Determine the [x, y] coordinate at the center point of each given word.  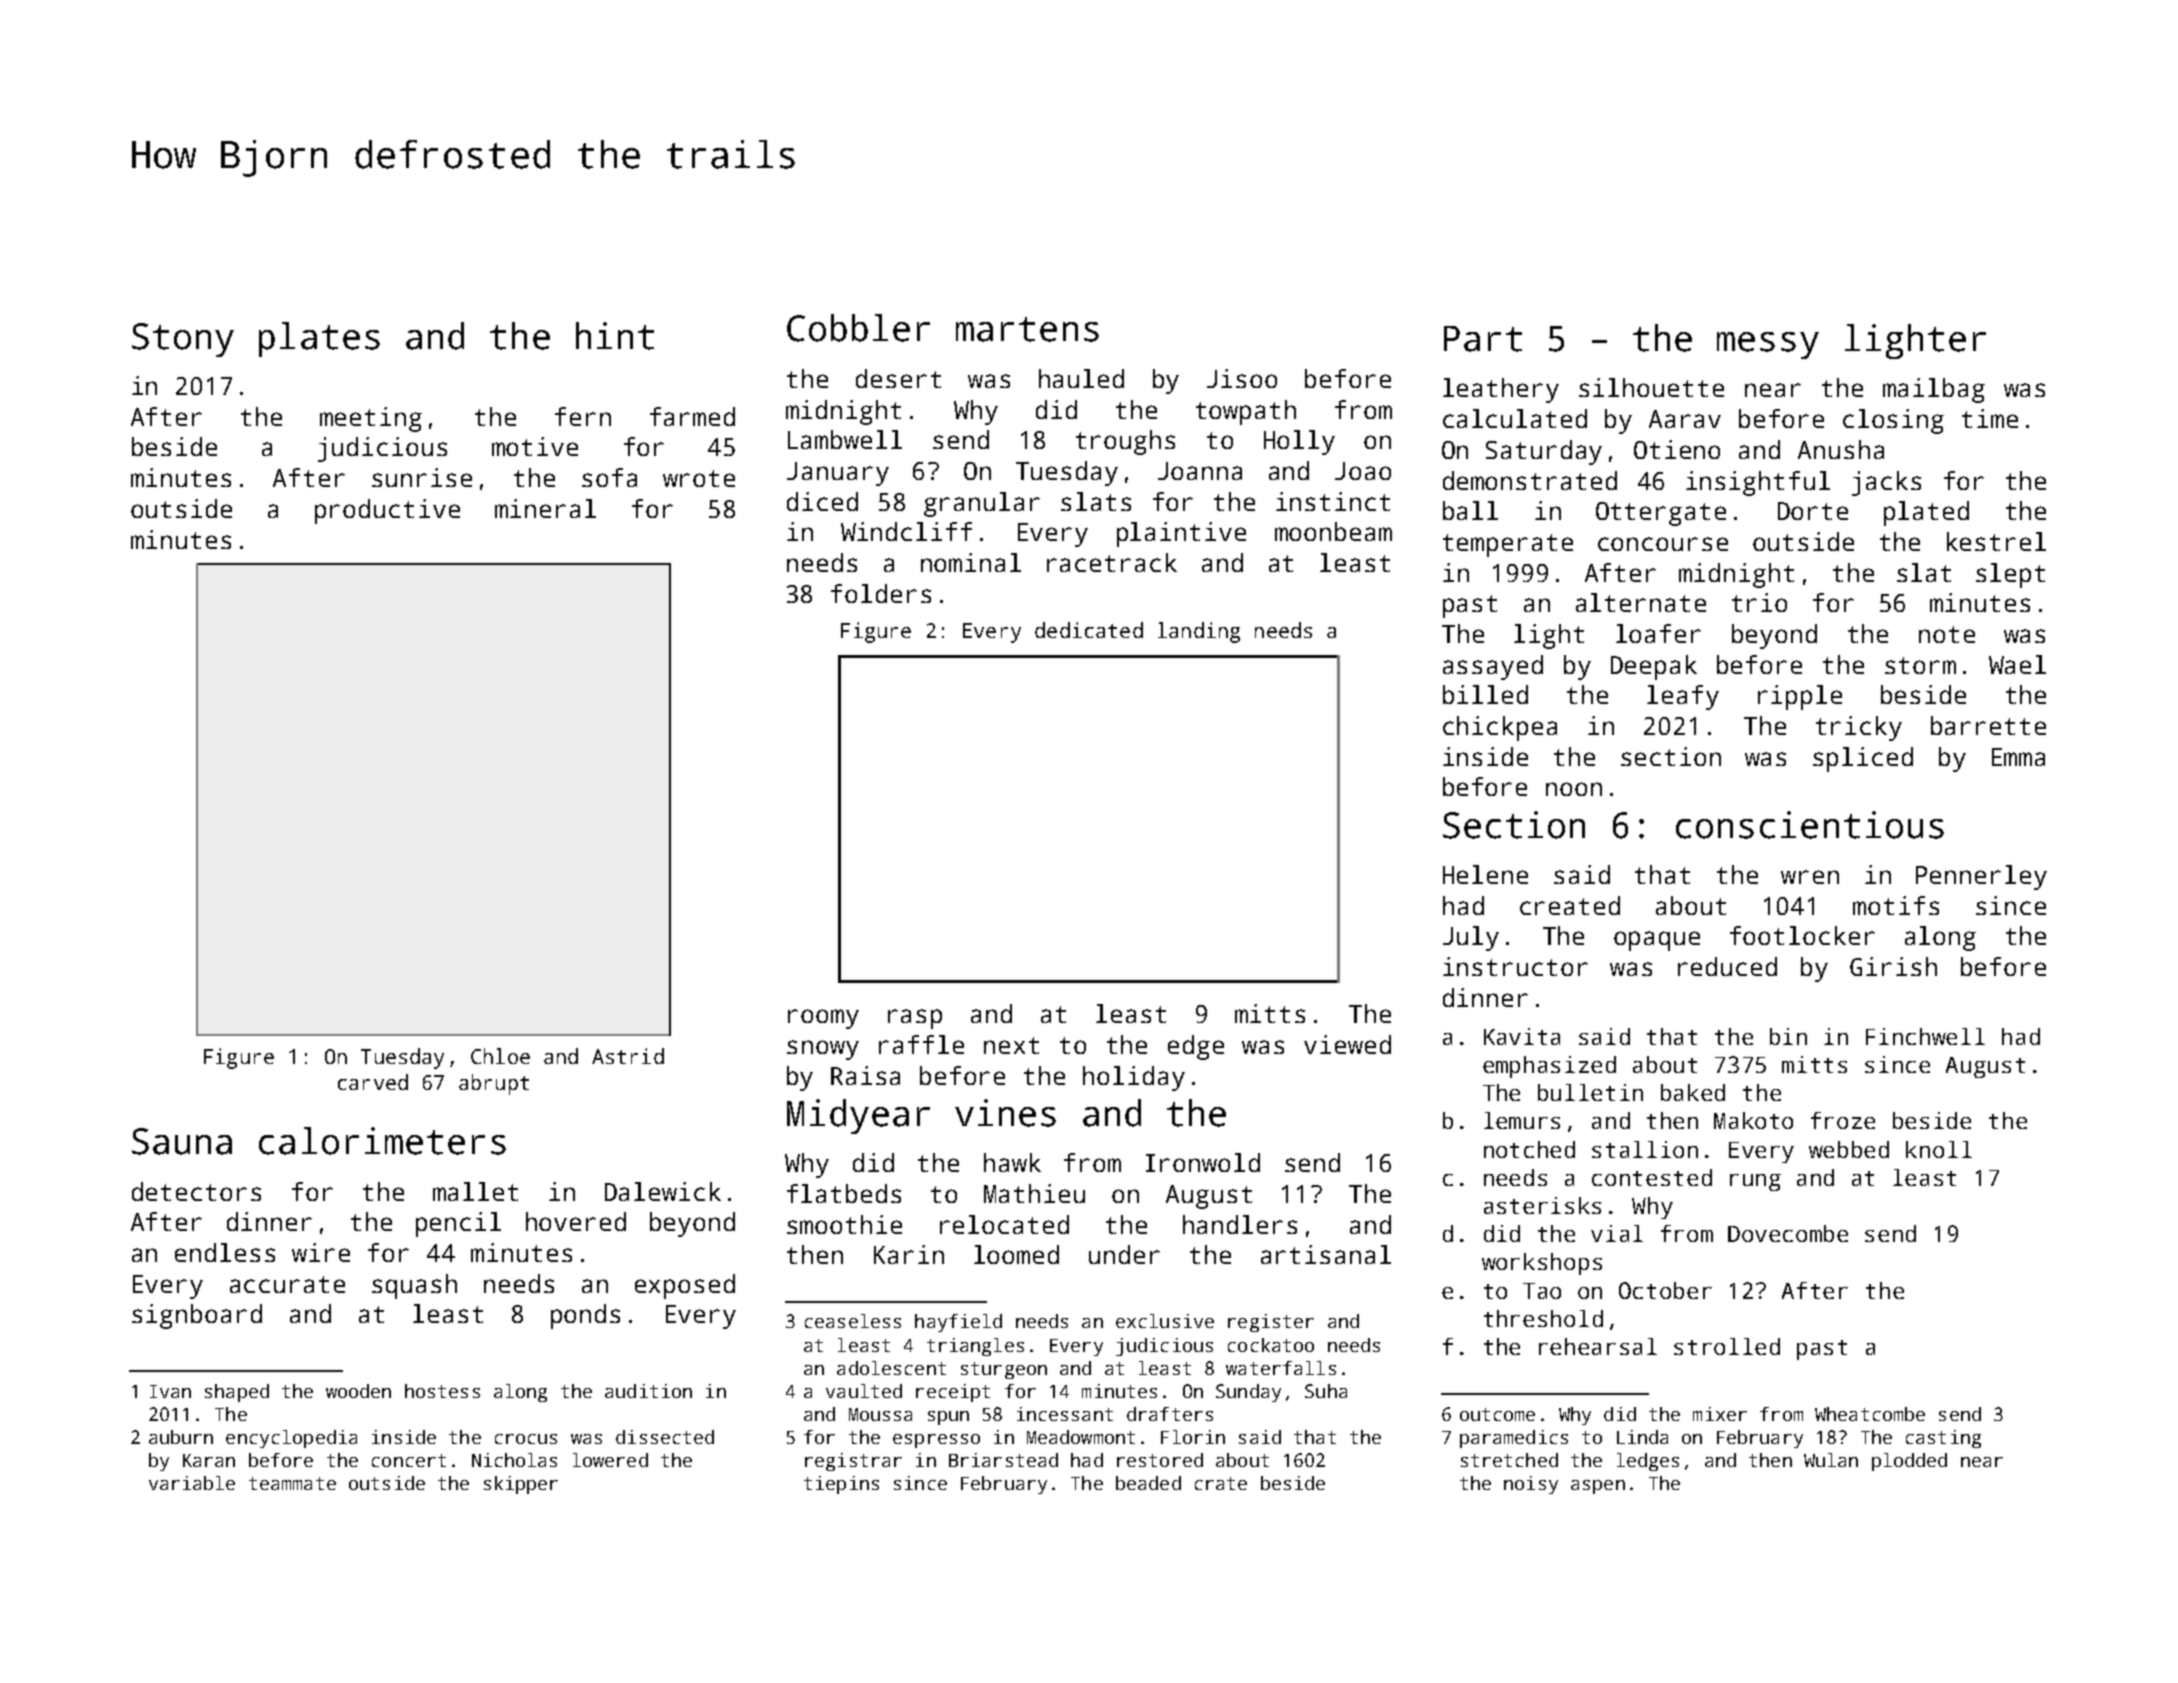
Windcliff [906, 531]
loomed [1016, 1254]
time [1990, 418]
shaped [237, 1393]
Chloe [500, 1056]
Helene [1485, 874]
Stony [183, 340]
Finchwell [1925, 1036]
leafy [1683, 697]
